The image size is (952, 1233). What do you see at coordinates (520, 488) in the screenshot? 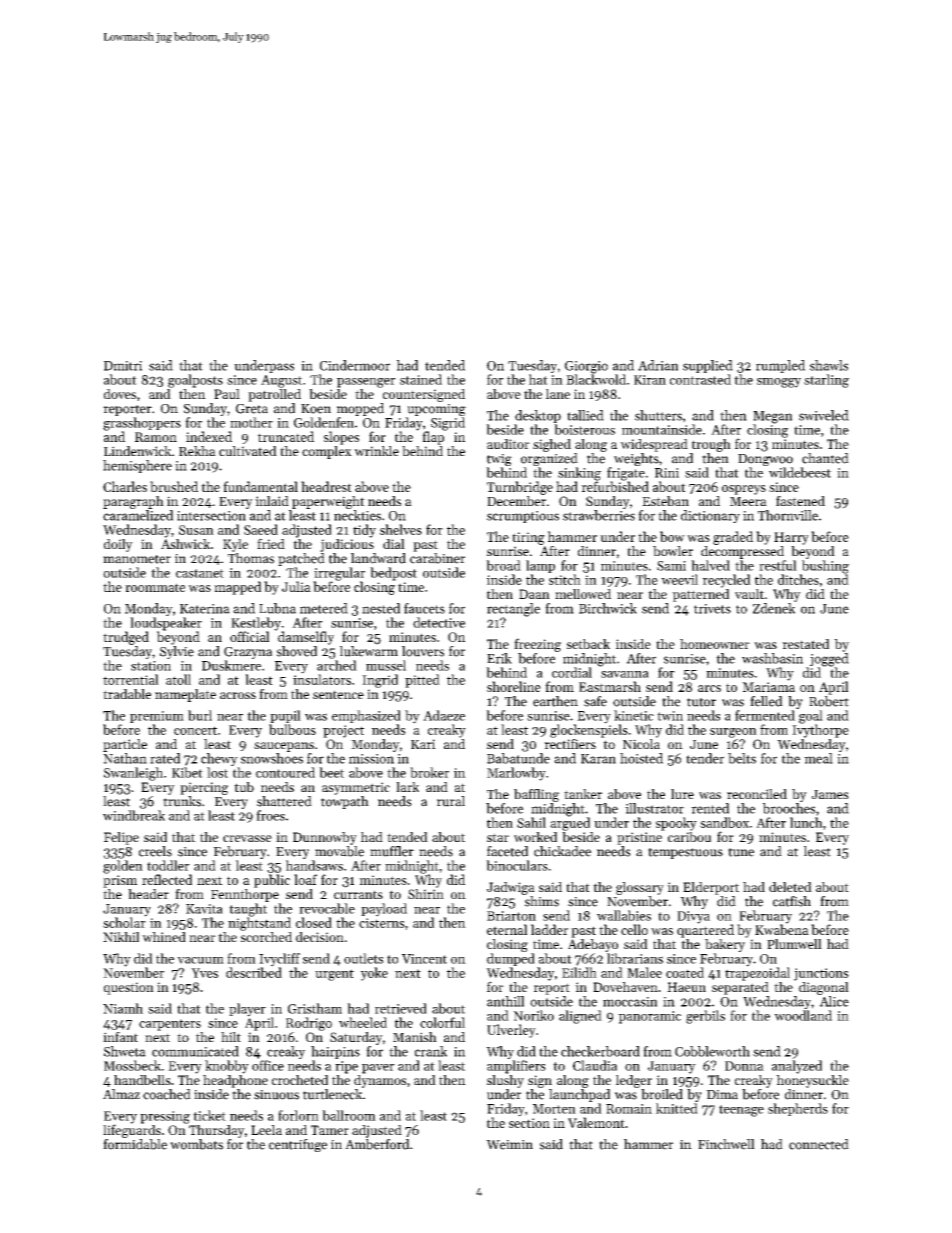
I see `Turnbridge` at bounding box center [520, 488].
